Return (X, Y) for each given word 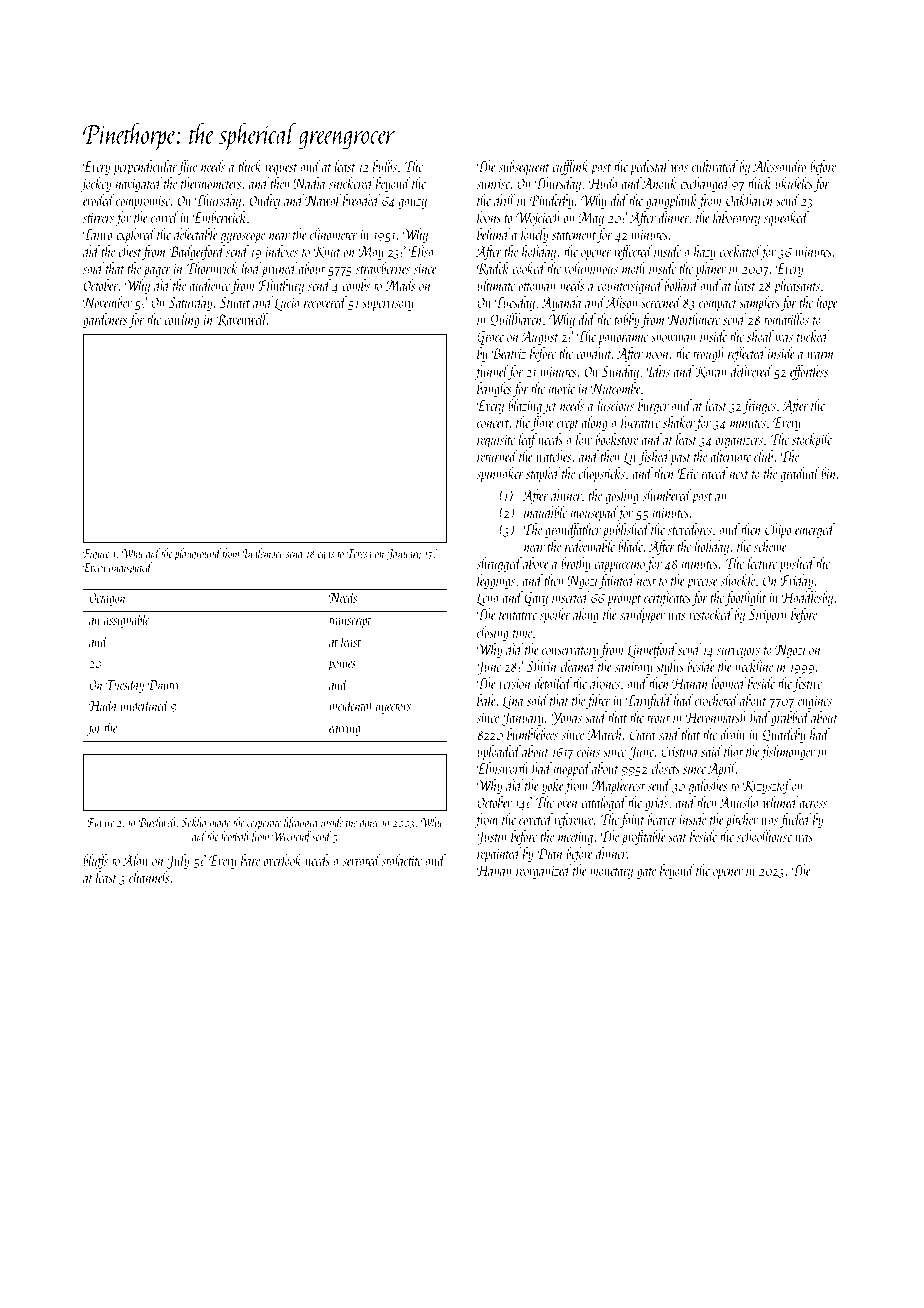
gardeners (105, 320)
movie (562, 389)
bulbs (385, 166)
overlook (283, 860)
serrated (362, 860)
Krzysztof (767, 786)
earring (344, 729)
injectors (393, 707)
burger (653, 406)
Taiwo (97, 234)
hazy (705, 252)
